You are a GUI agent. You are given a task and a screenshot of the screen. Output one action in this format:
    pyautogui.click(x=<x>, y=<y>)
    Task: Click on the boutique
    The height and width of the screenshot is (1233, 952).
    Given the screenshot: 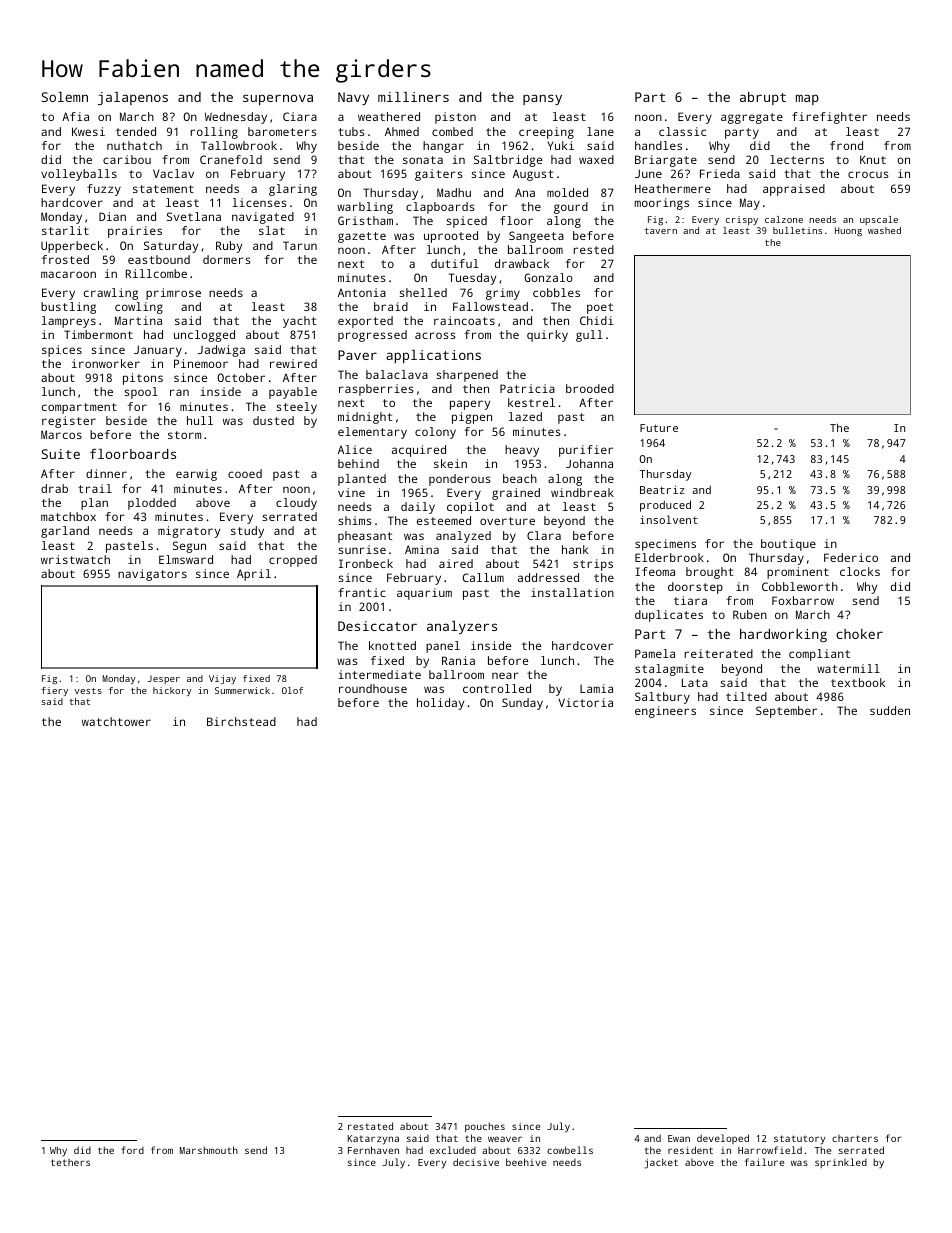 What is the action you would take?
    pyautogui.click(x=788, y=545)
